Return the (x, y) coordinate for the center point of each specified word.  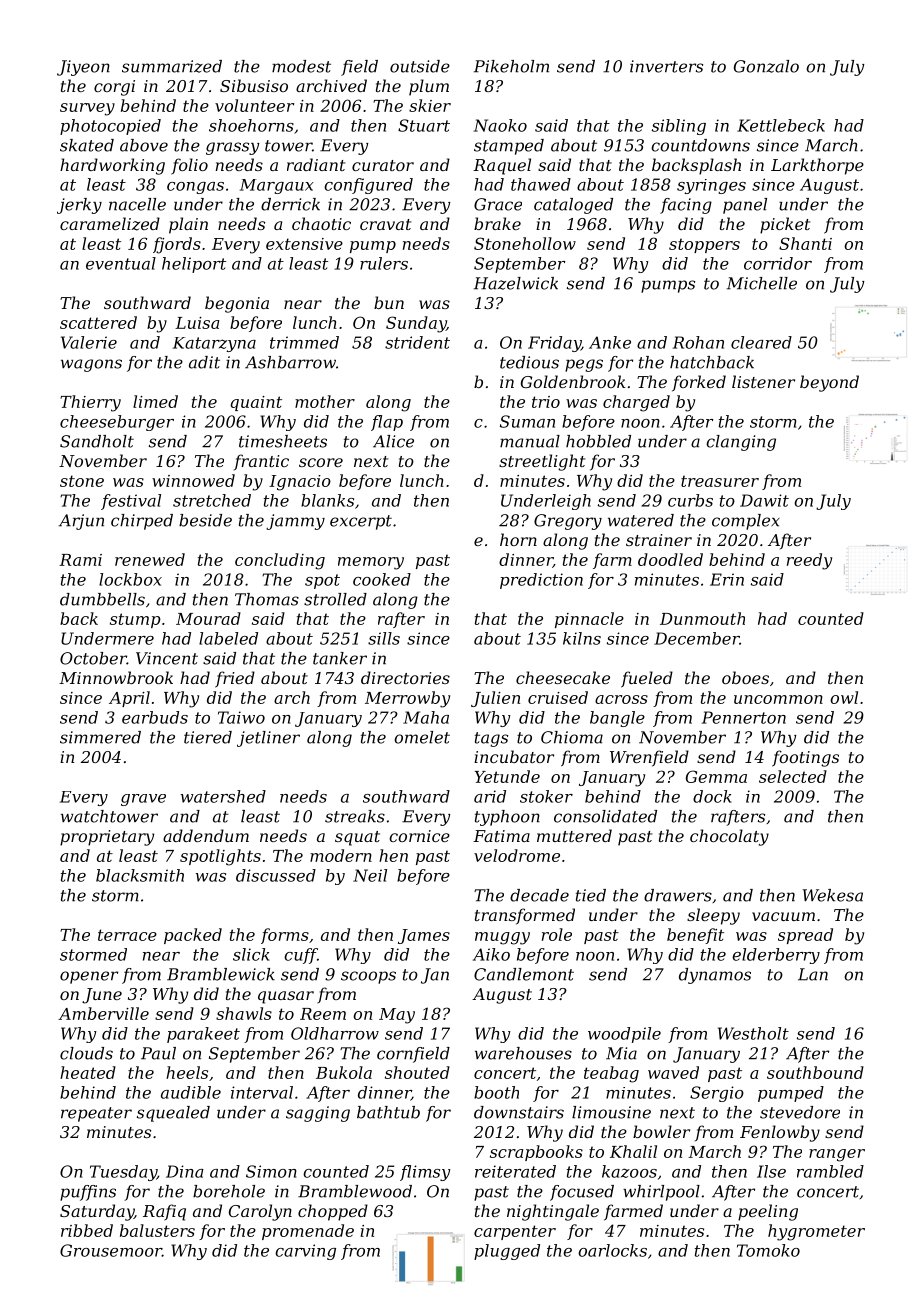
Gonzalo (766, 66)
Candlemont (524, 974)
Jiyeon (83, 68)
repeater (96, 1114)
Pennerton (744, 717)
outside (420, 66)
